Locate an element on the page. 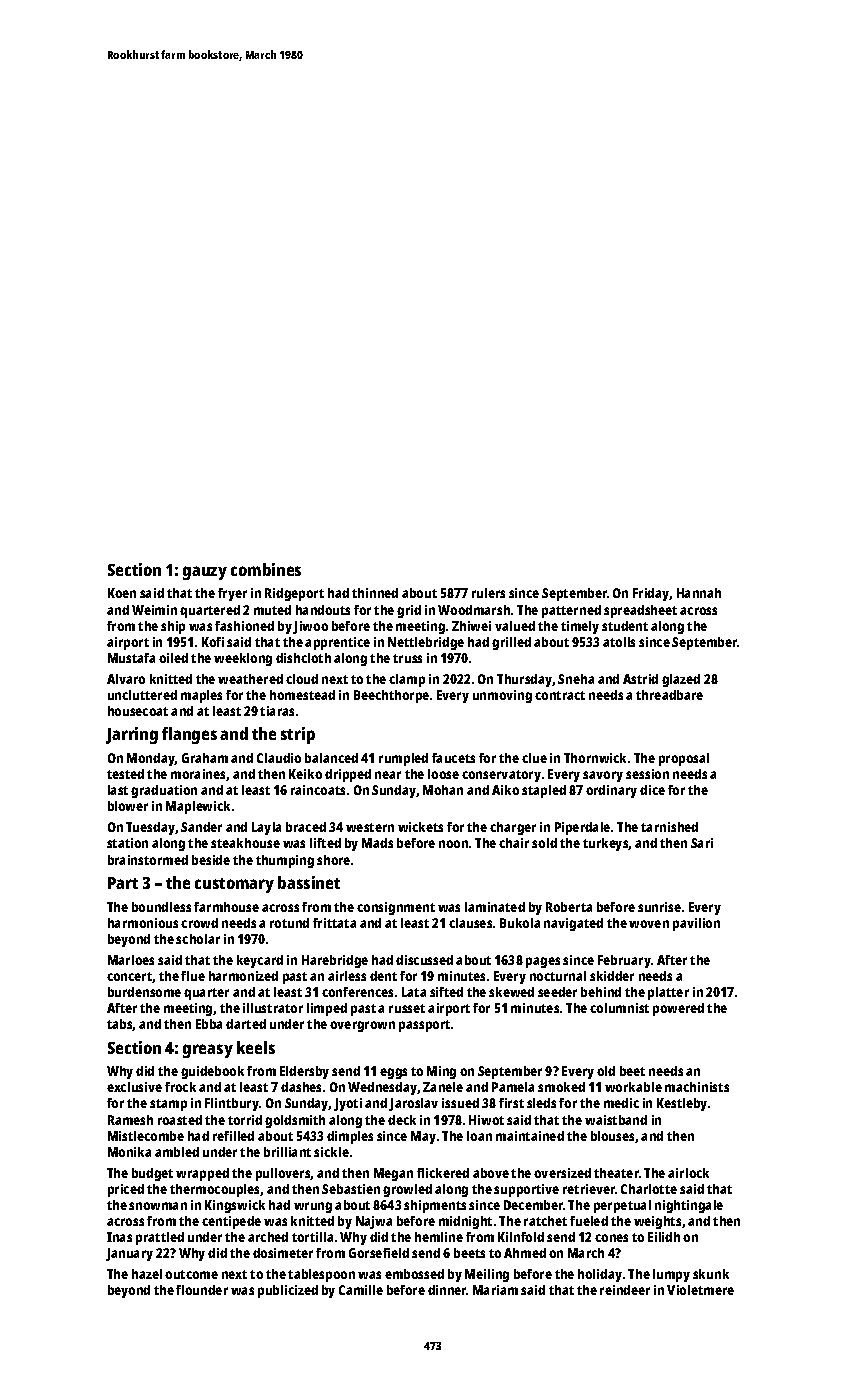 The image size is (849, 1400). Pamela is located at coordinates (513, 1087).
